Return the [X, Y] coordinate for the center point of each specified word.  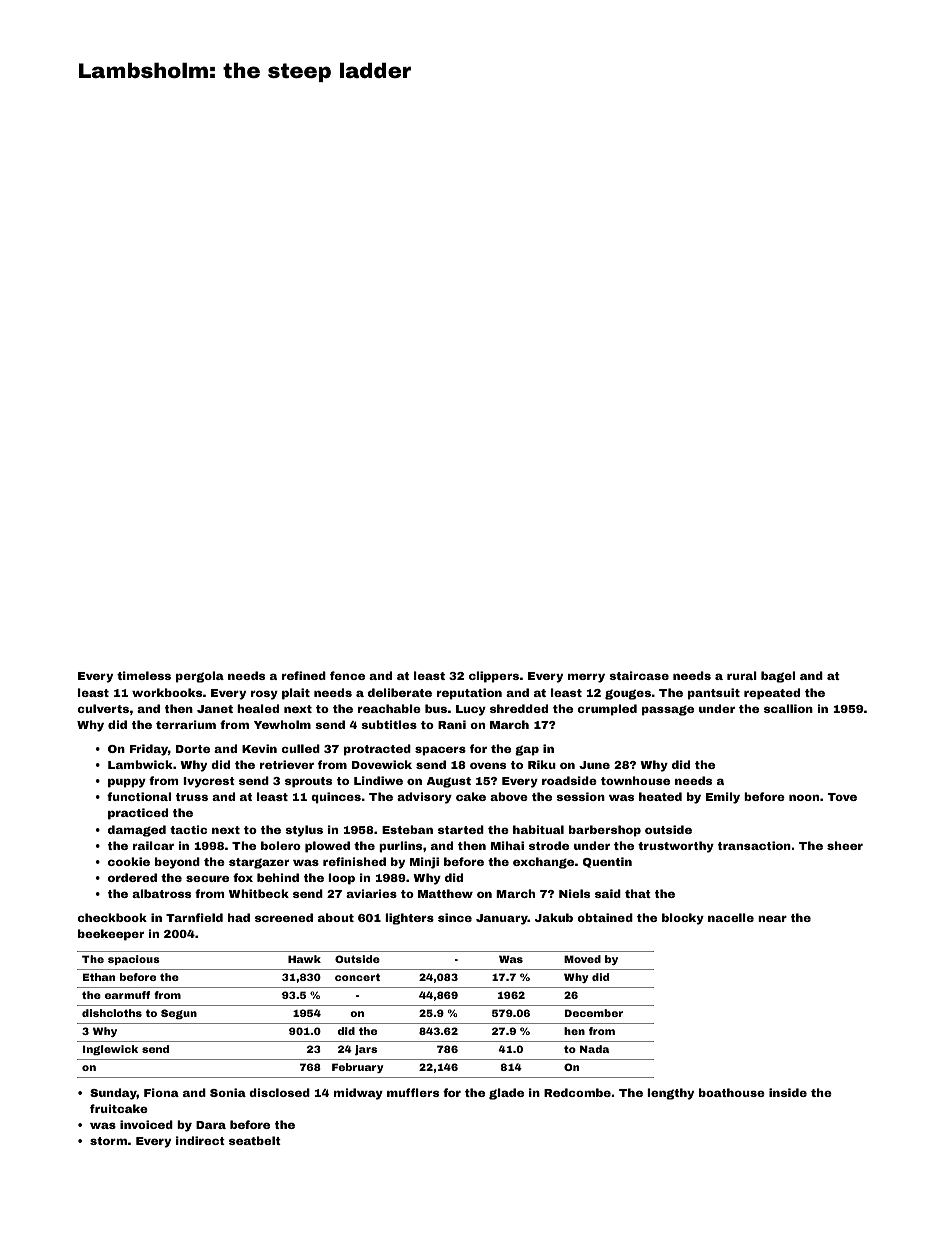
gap [527, 750]
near [772, 918]
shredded [519, 708]
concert [357, 977]
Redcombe [577, 1092]
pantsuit [714, 694]
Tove [842, 797]
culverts [103, 708]
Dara [211, 1125]
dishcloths [112, 1013]
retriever [287, 764]
